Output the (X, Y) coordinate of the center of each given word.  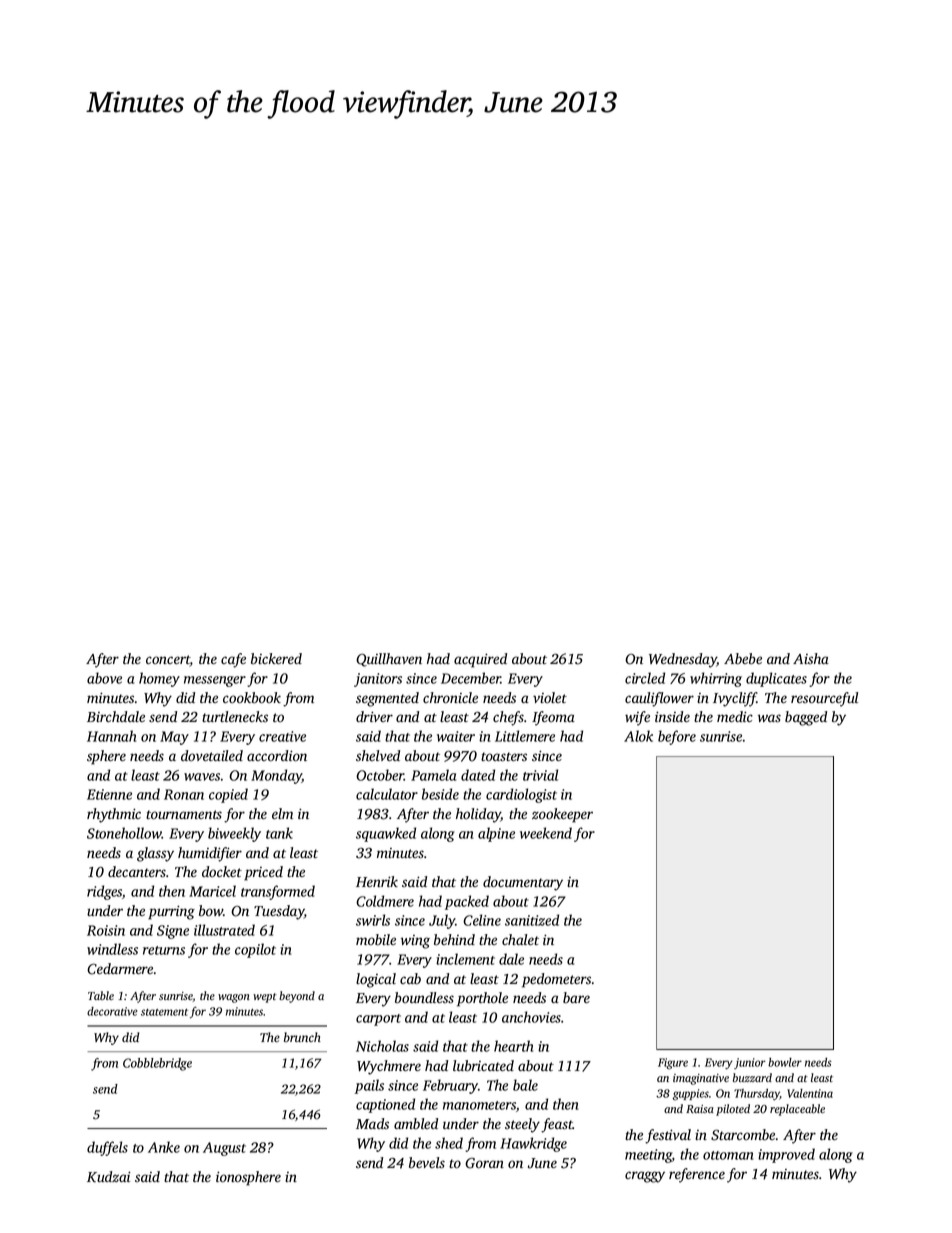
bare (576, 998)
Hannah (111, 736)
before (677, 737)
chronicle (450, 698)
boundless (424, 998)
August (224, 1149)
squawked (386, 834)
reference (697, 1175)
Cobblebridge (157, 1064)
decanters (137, 872)
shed (449, 1143)
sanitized (532, 920)
